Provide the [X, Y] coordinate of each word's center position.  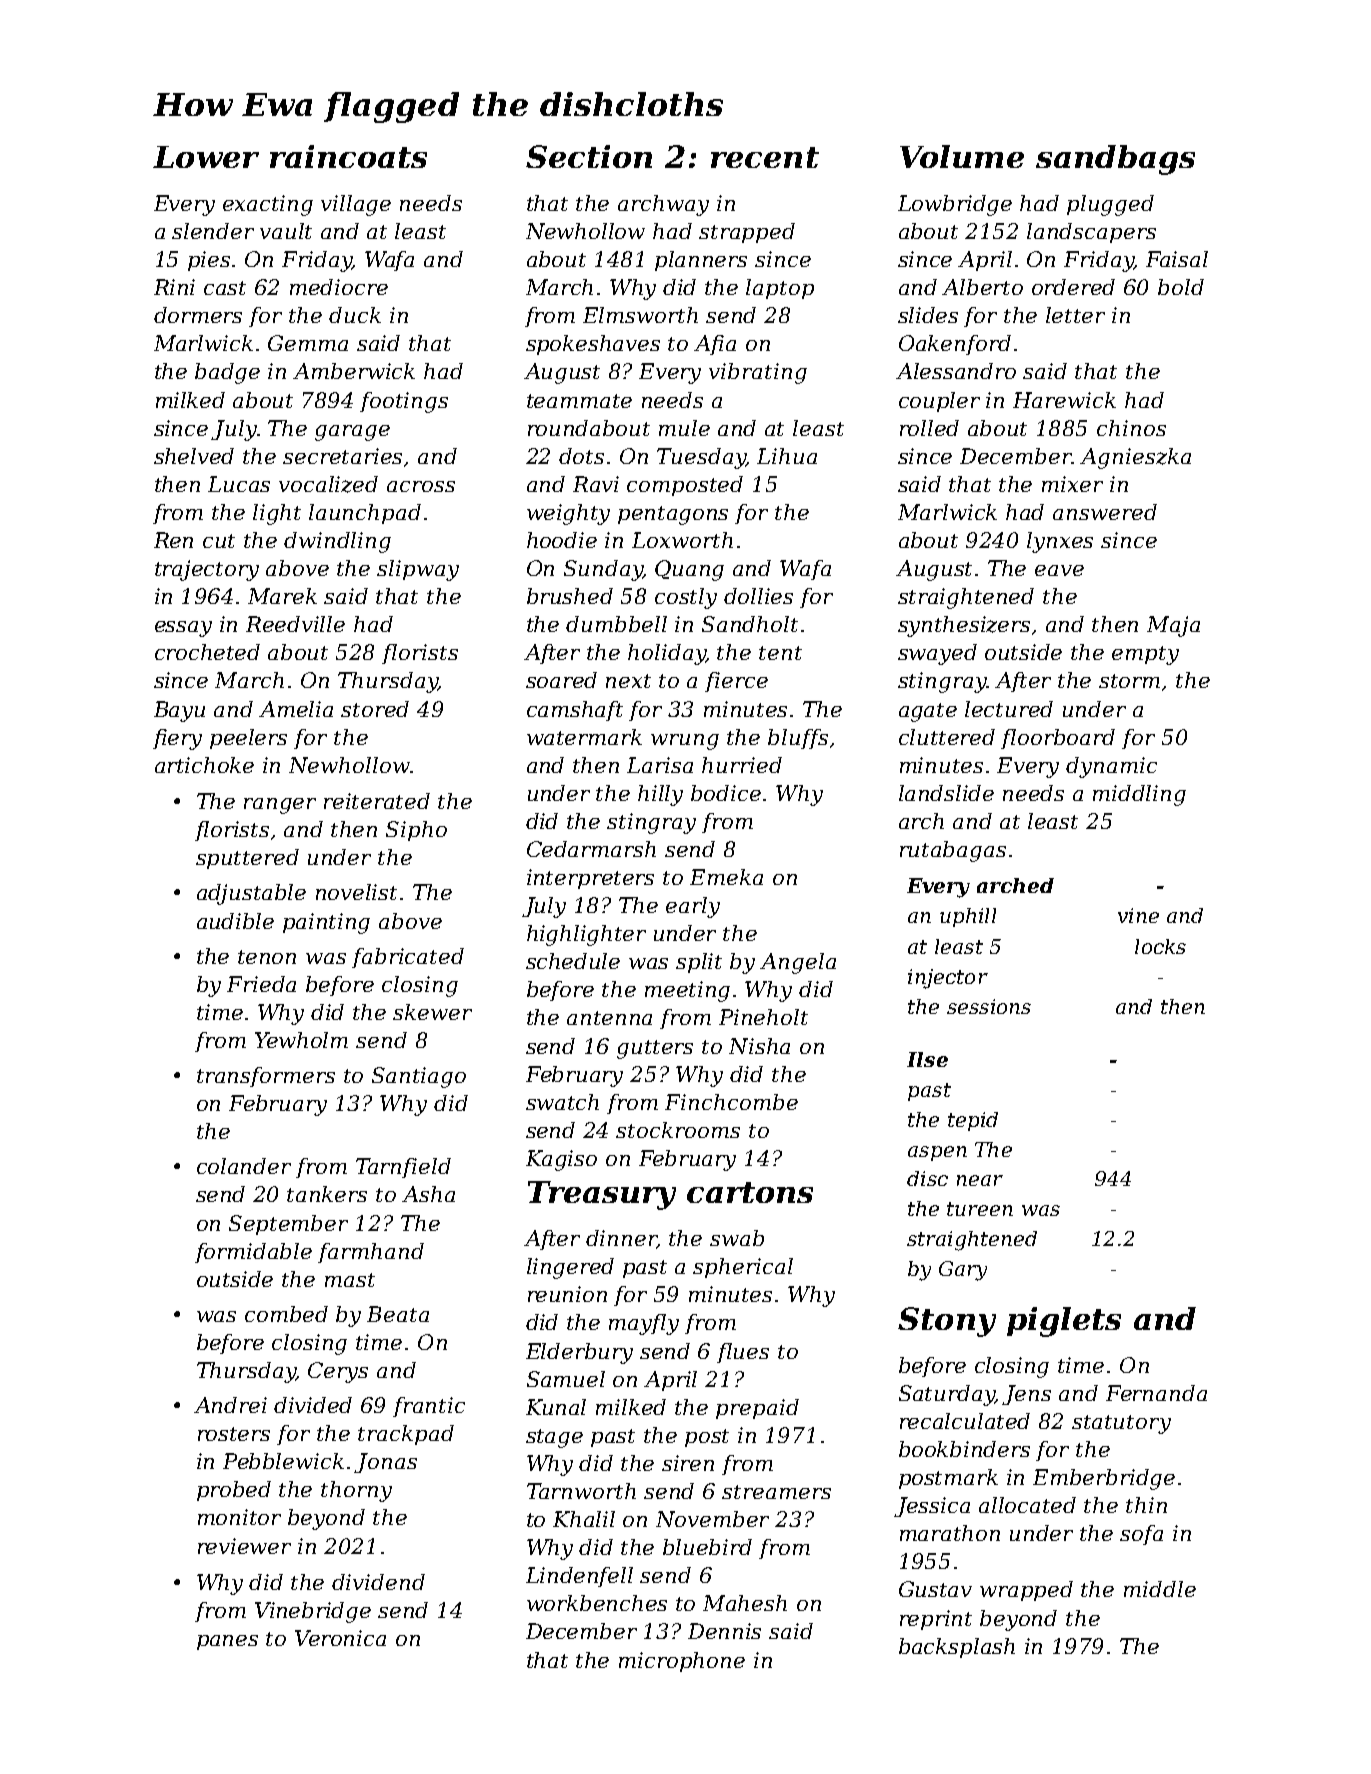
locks [1160, 946]
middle [1160, 1589]
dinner [621, 1239]
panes [227, 1642]
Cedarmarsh [591, 849]
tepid [973, 1121]
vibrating [758, 373]
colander [244, 1166]
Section [589, 156]
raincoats [348, 156]
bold [1181, 287]
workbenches [597, 1603]
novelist [356, 892]
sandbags [1115, 160]
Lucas [239, 484]
